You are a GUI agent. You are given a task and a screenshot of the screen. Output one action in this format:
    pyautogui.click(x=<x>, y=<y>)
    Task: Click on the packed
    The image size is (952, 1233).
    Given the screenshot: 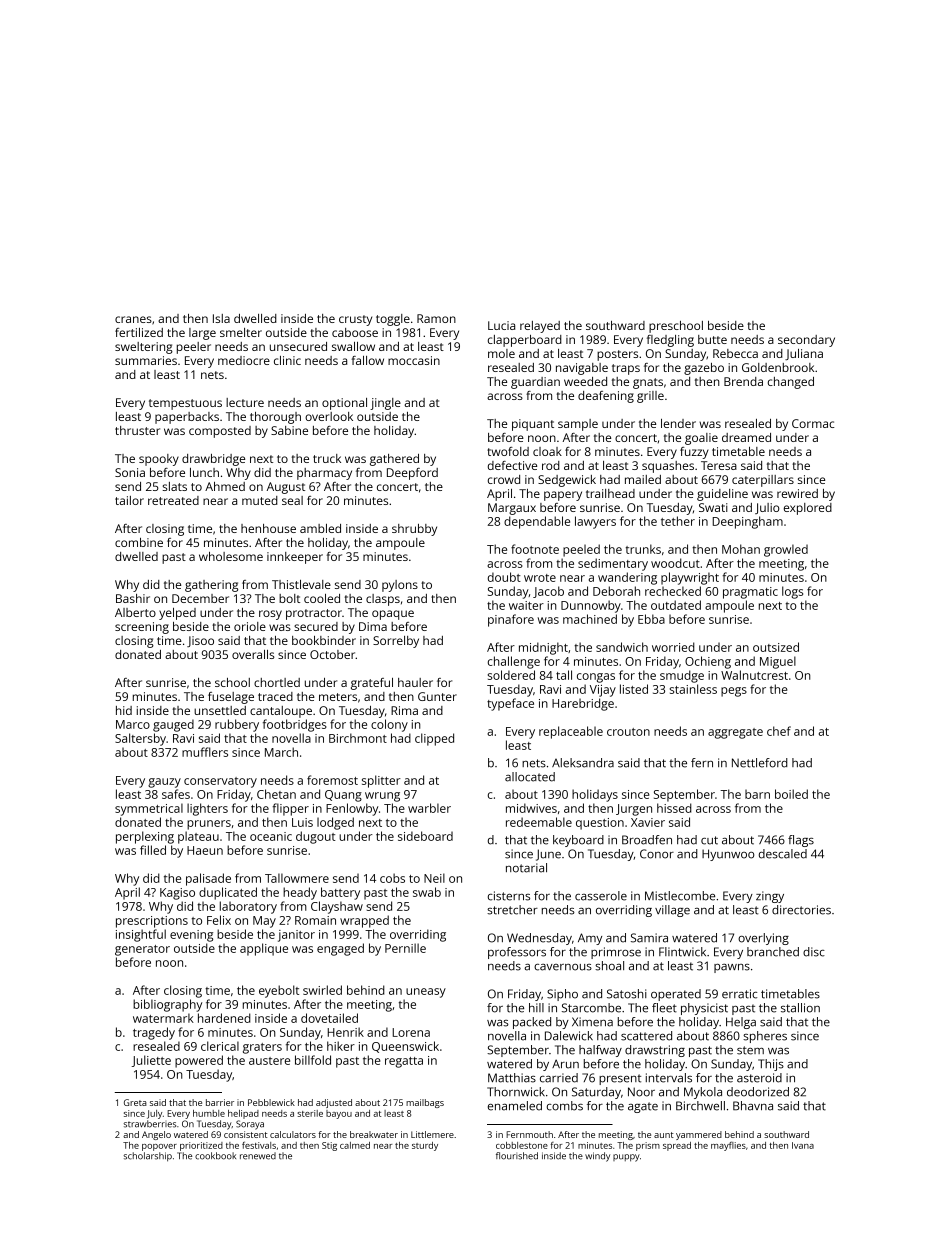 What is the action you would take?
    pyautogui.click(x=532, y=1023)
